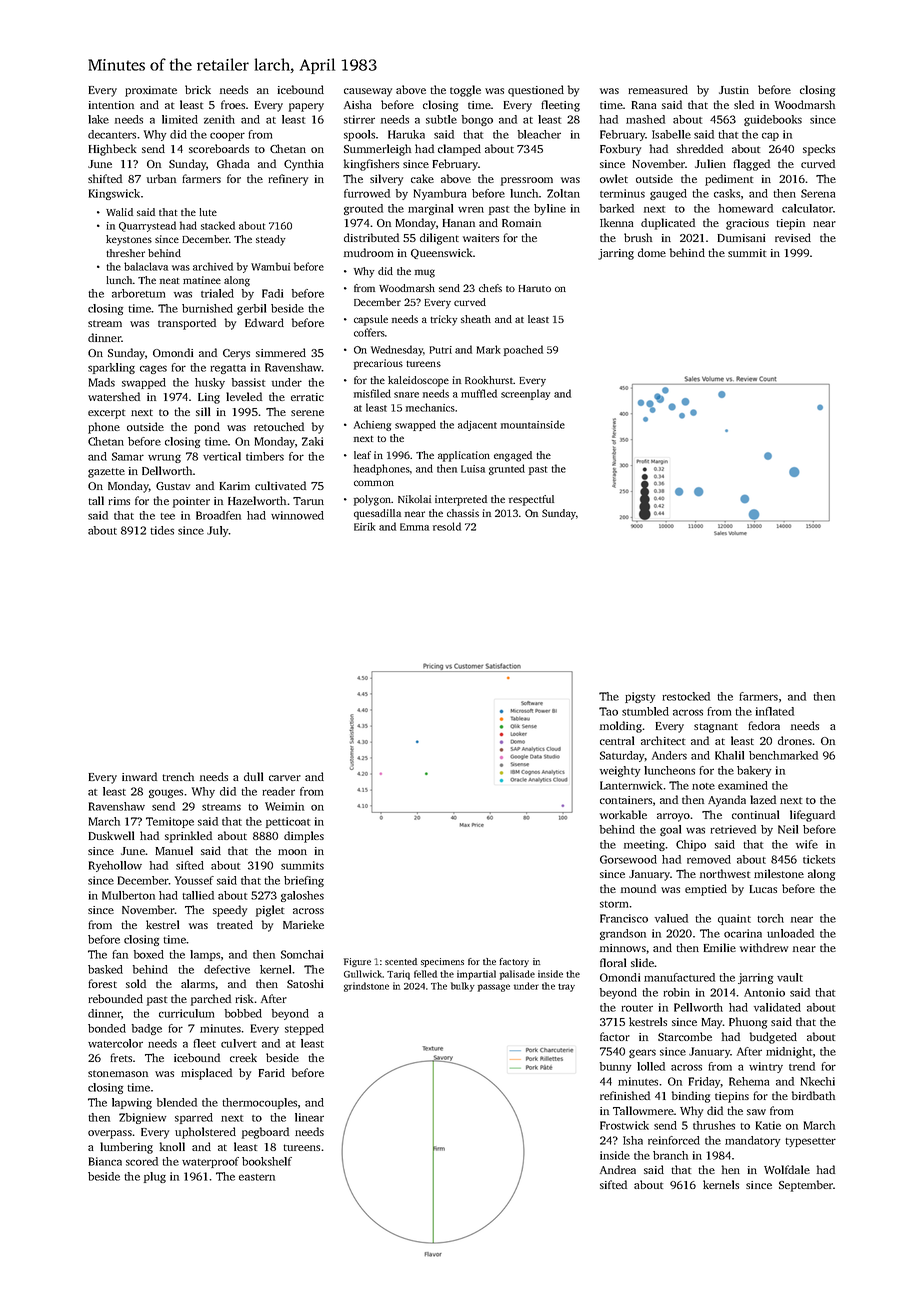 This screenshot has width=924, height=1308. Describe the element at coordinates (369, 252) in the screenshot. I see `mudroom` at that location.
